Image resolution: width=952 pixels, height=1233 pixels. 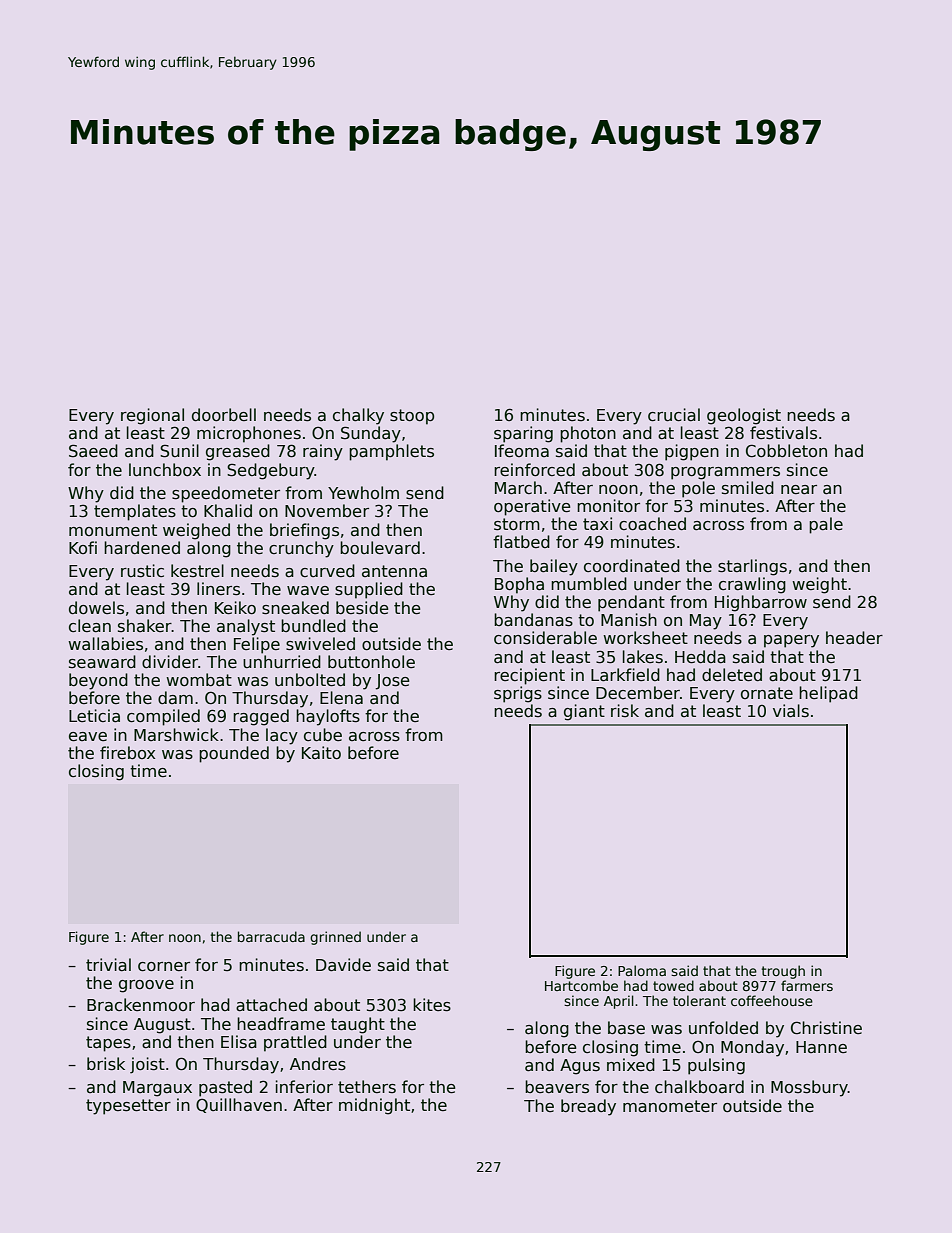 What do you see at coordinates (791, 711) in the screenshot?
I see `vials` at bounding box center [791, 711].
